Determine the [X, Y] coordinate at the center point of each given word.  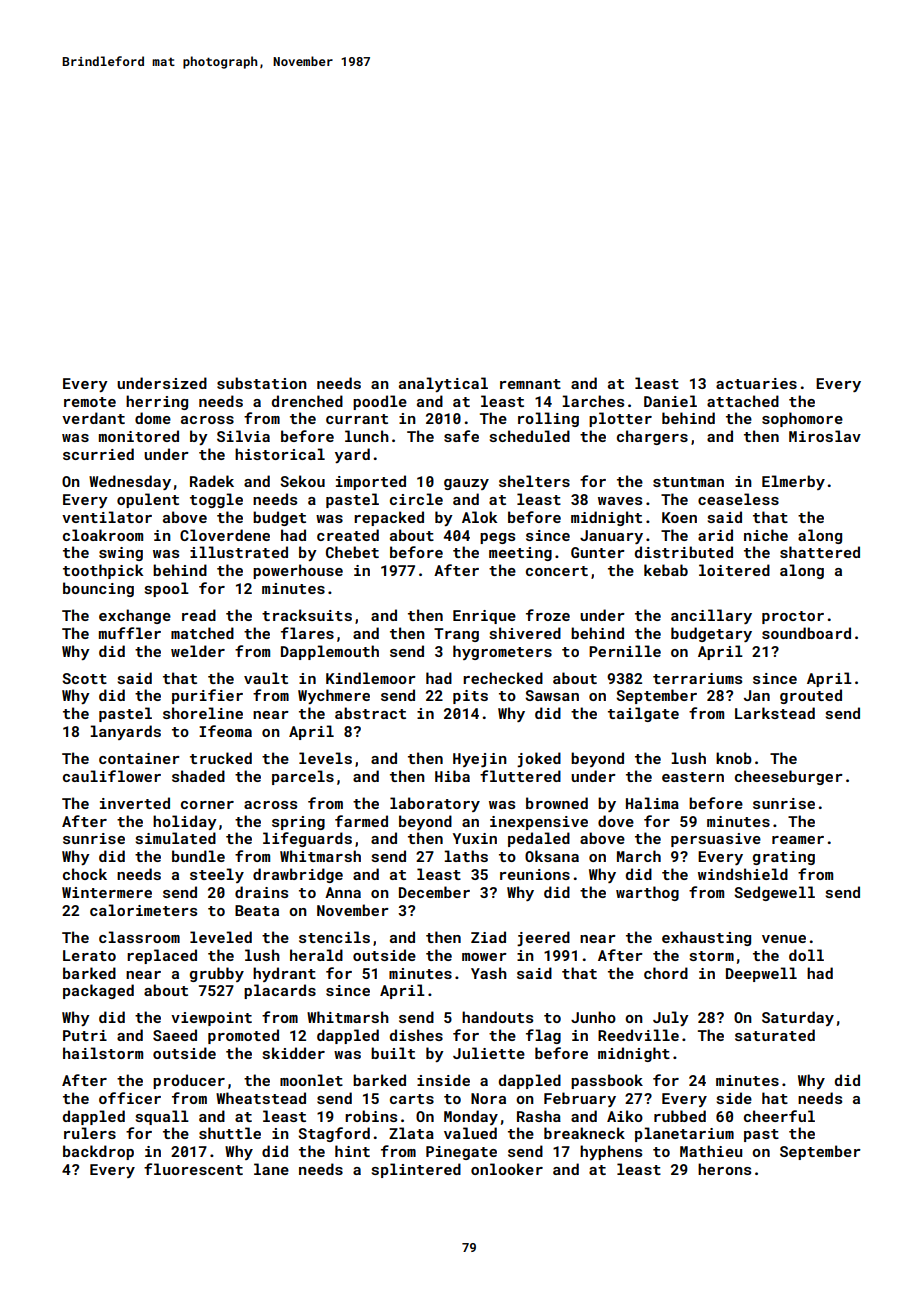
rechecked [503, 678]
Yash [489, 973]
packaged [98, 991]
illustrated [239, 552]
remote [90, 402]
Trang [456, 635]
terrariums [697, 678]
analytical [443, 384]
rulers [90, 1133]
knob [734, 758]
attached [743, 401]
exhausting [706, 938]
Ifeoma [225, 731]
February [580, 1099]
